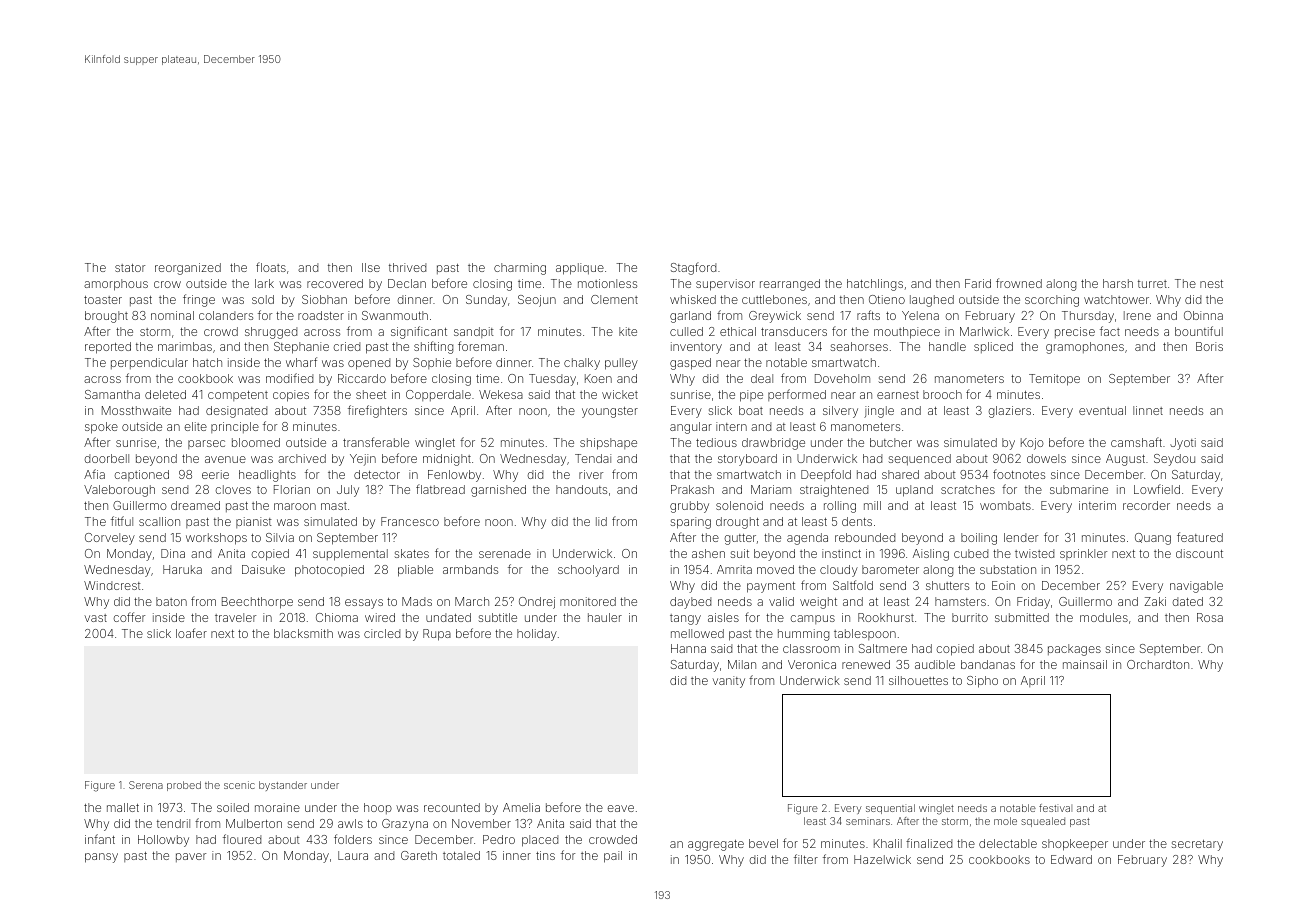 Image resolution: width=1308 pixels, height=924 pixels. Describe the element at coordinates (688, 648) in the image. I see `Hanna` at that location.
